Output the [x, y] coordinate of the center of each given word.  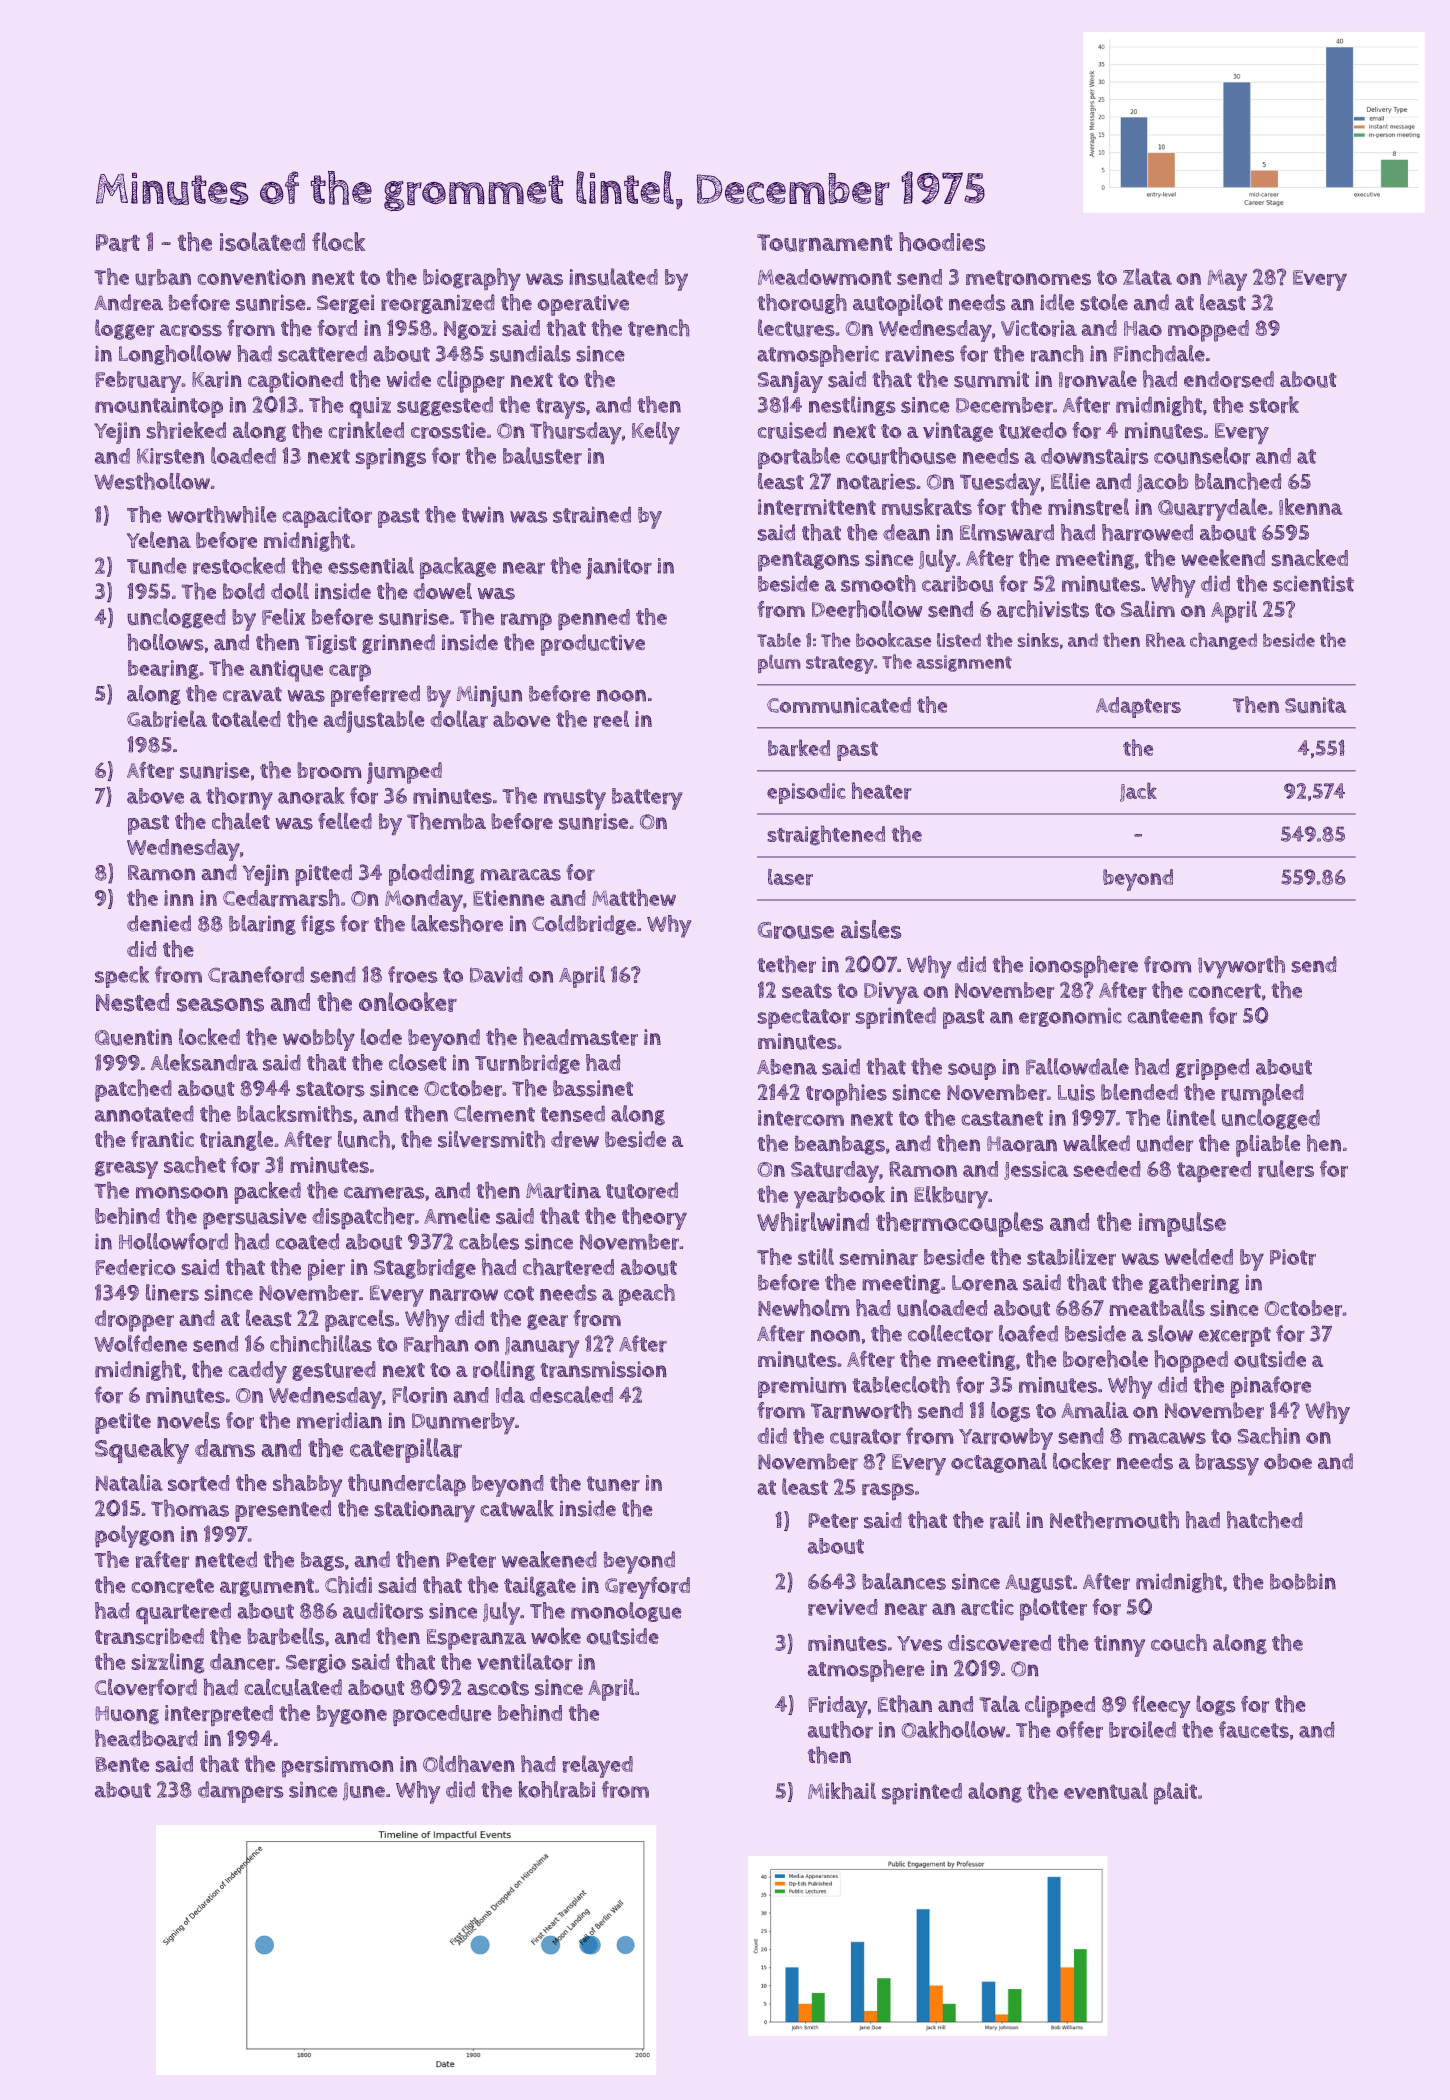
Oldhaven [468, 1763]
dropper [134, 1321]
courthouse [901, 455]
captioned [295, 382]
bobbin [1303, 1582]
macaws [1167, 1438]
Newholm [803, 1307]
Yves [919, 1643]
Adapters [1138, 707]
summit [991, 379]
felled [345, 821]
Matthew [634, 897]
